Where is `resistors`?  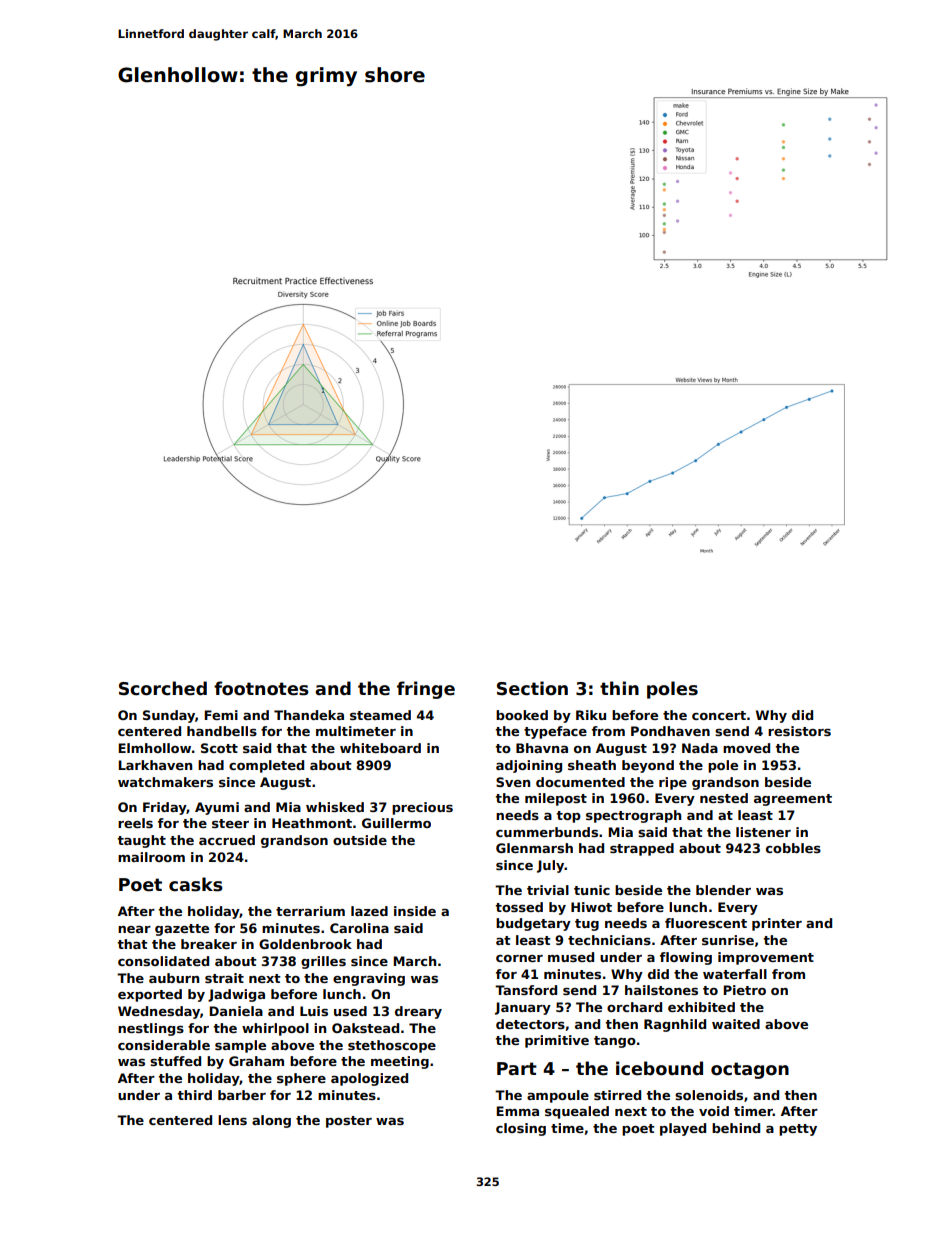 resistors is located at coordinates (799, 731).
